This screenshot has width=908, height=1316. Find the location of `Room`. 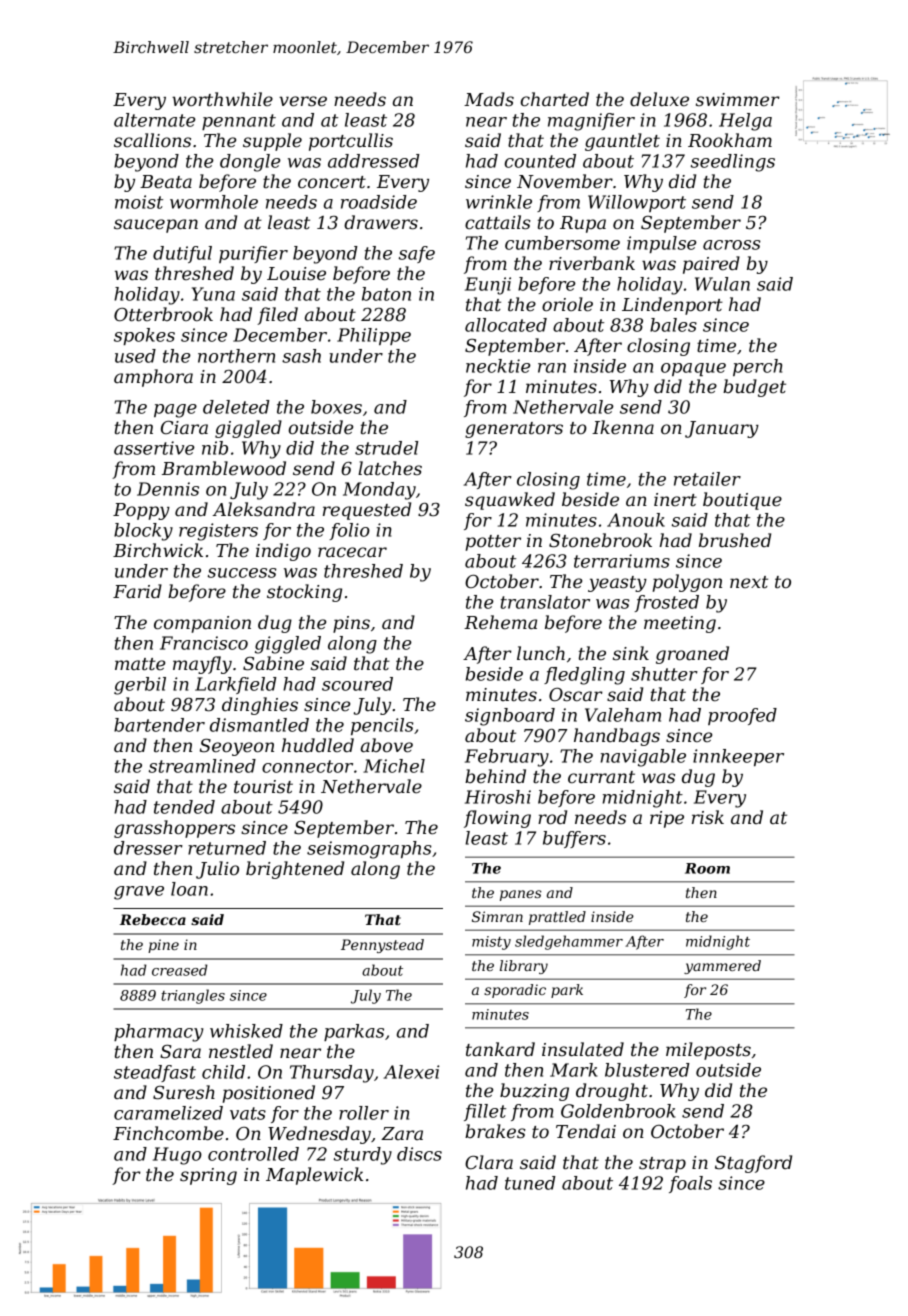

Room is located at coordinates (707, 868).
